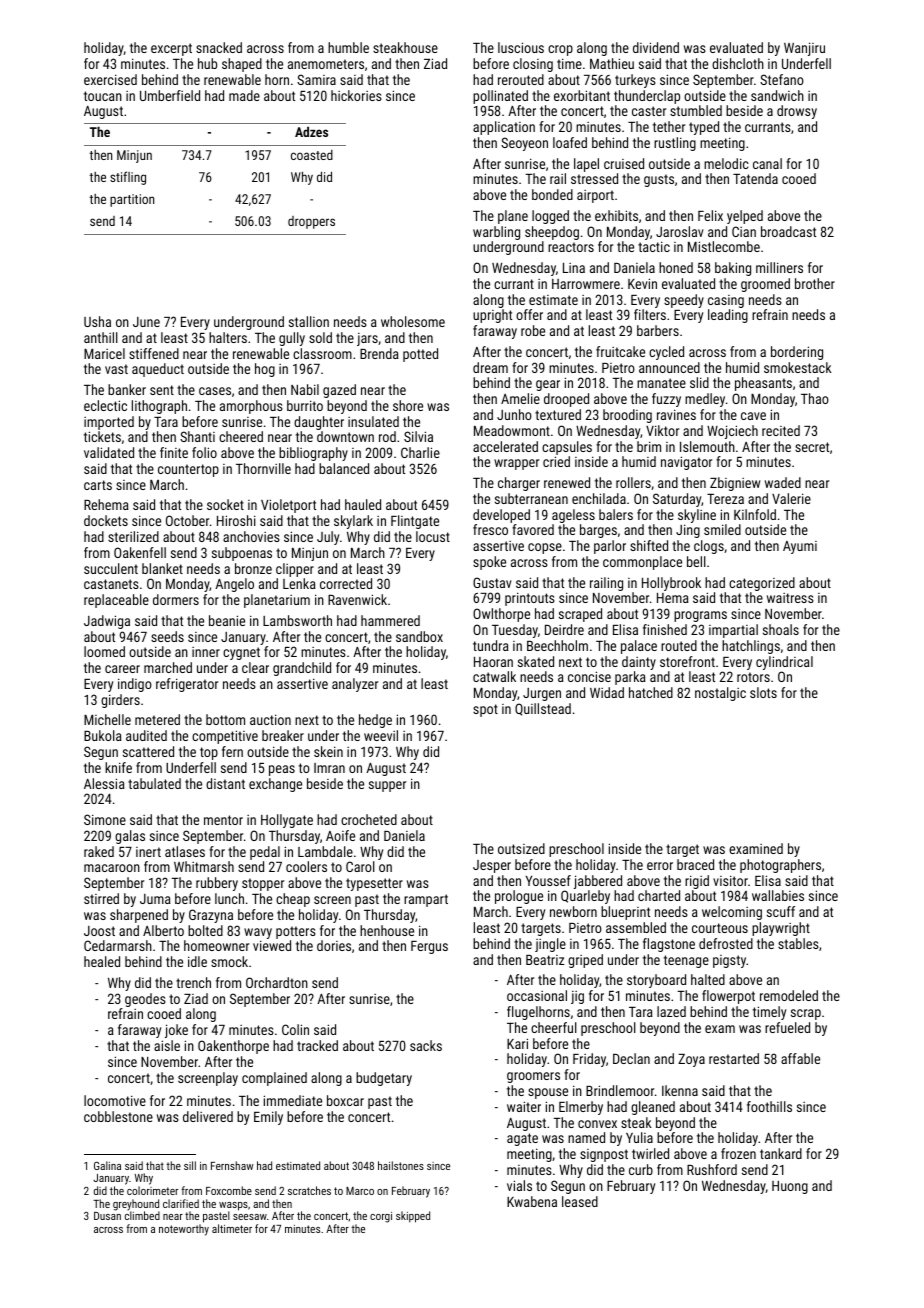 Image resolution: width=924 pixels, height=1308 pixels. I want to click on affable, so click(800, 1058).
